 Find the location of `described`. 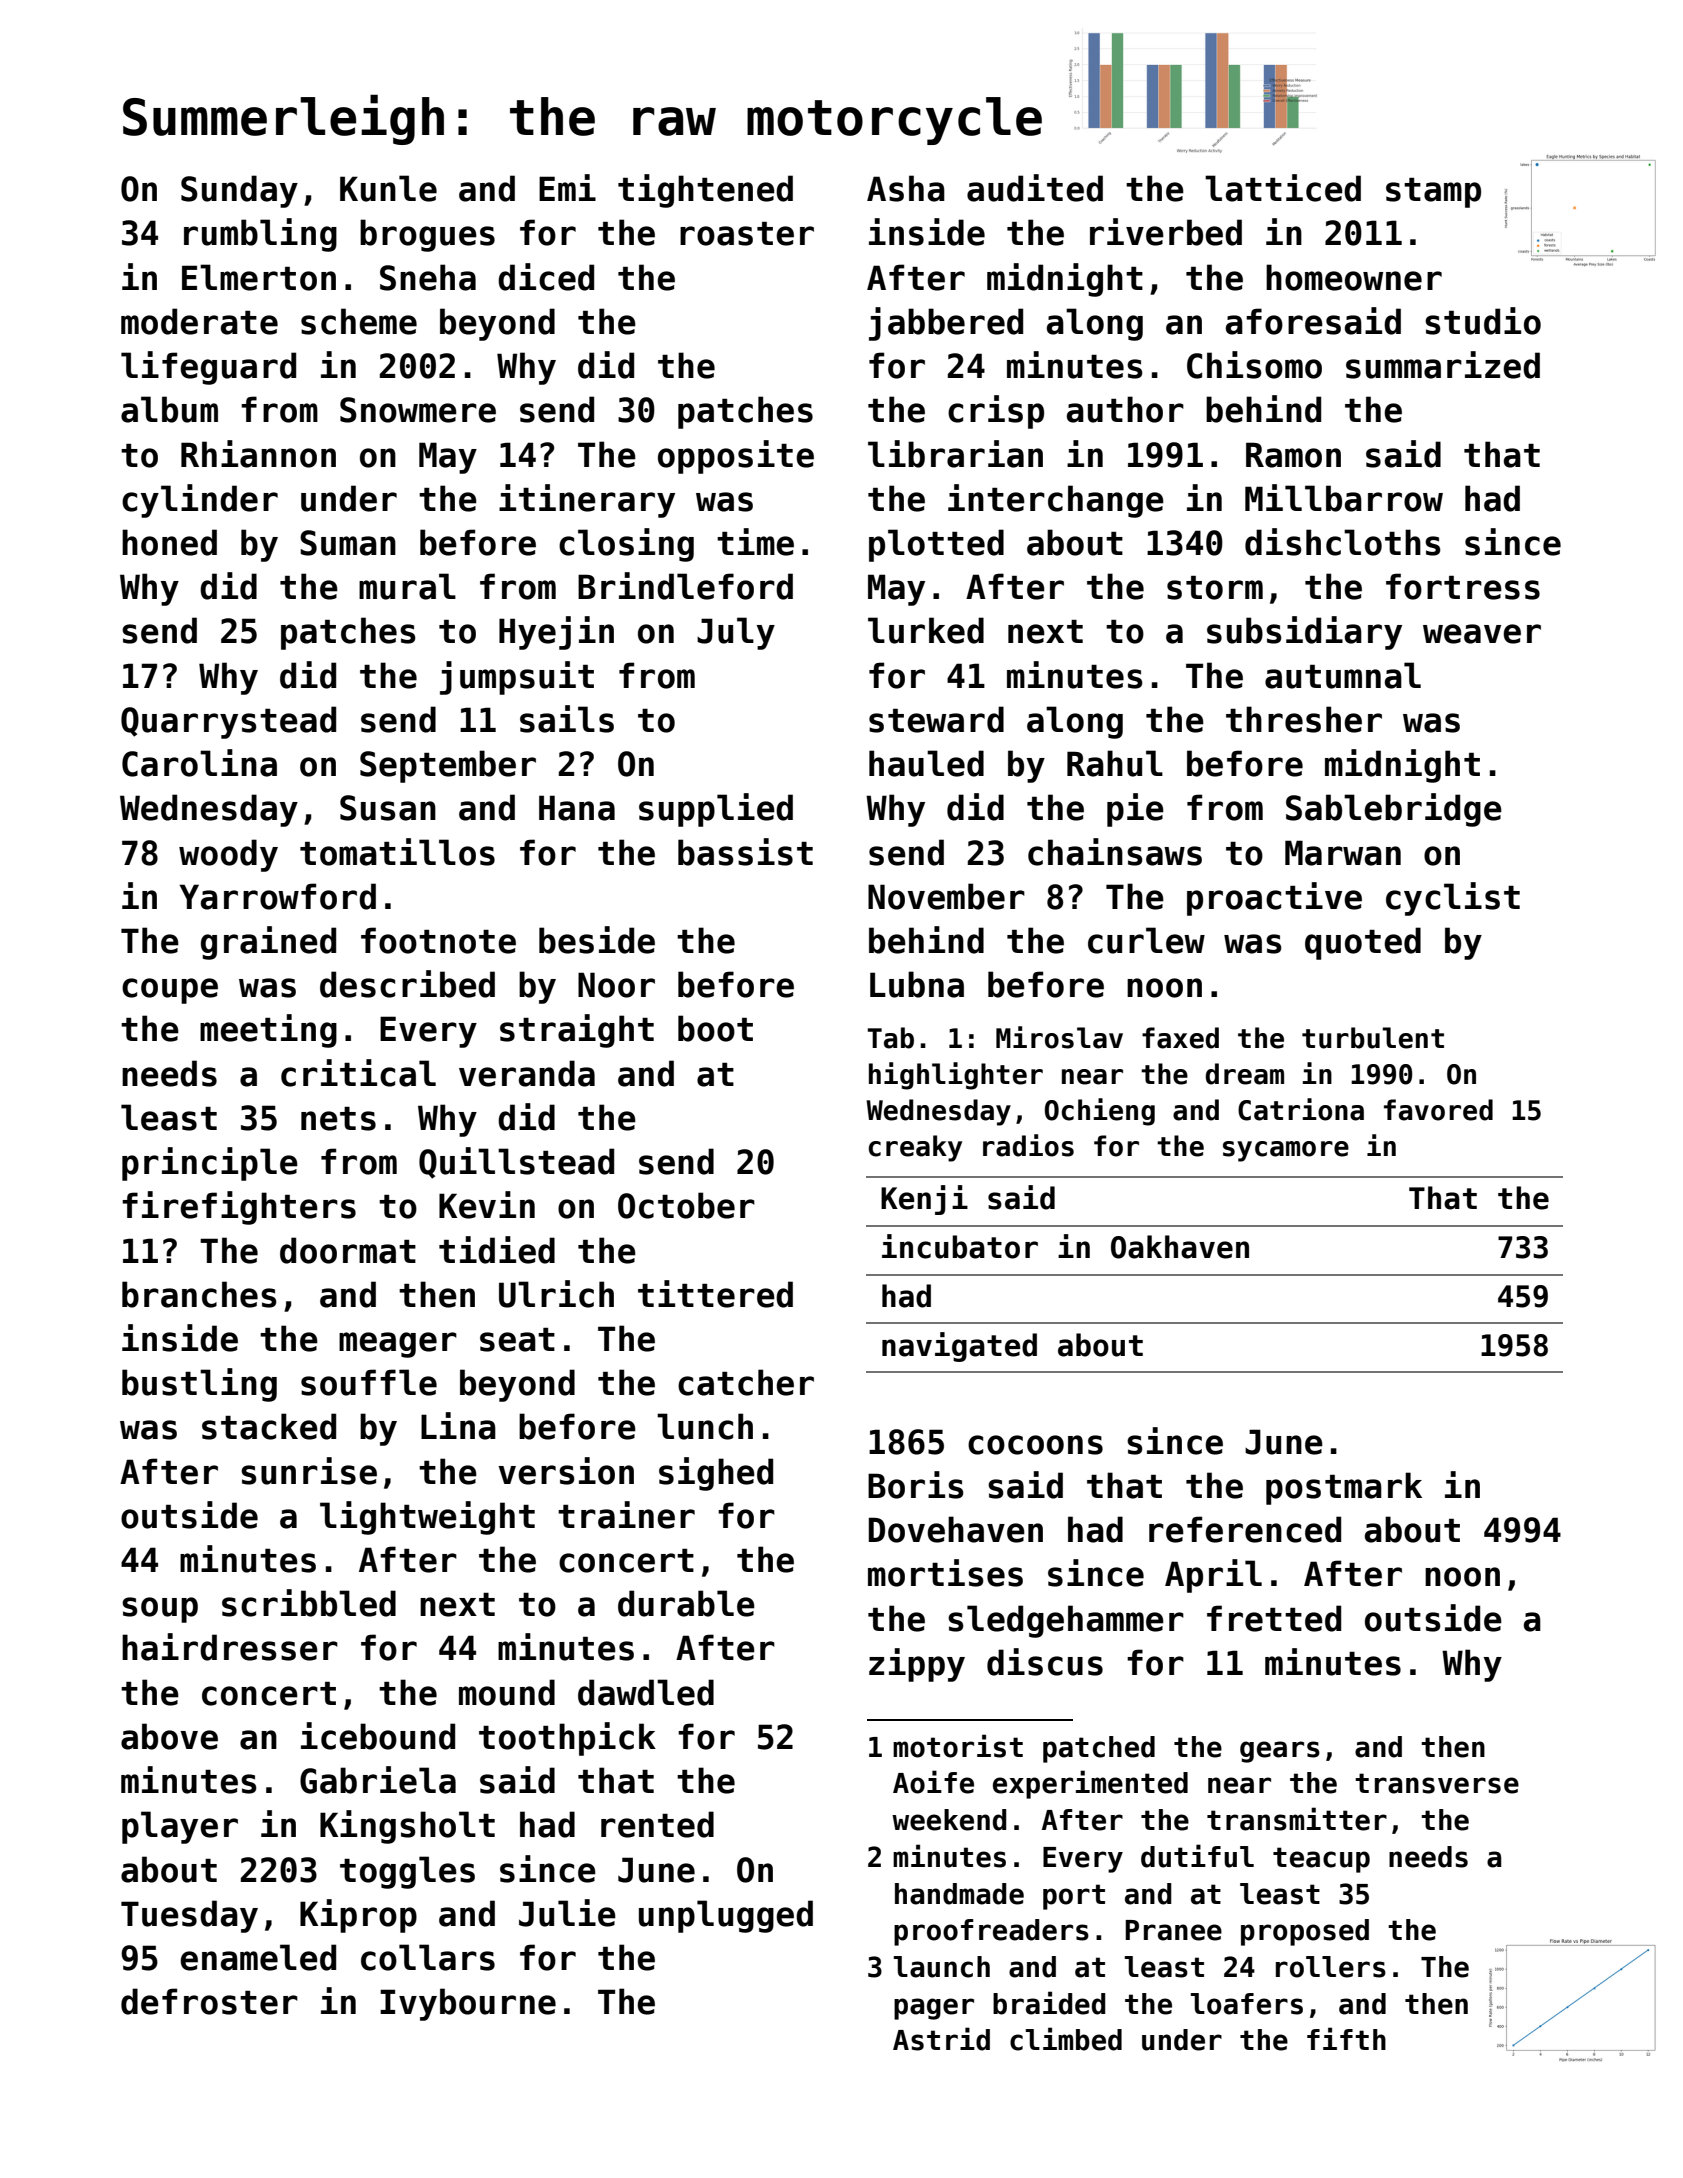

described is located at coordinates (407, 984).
